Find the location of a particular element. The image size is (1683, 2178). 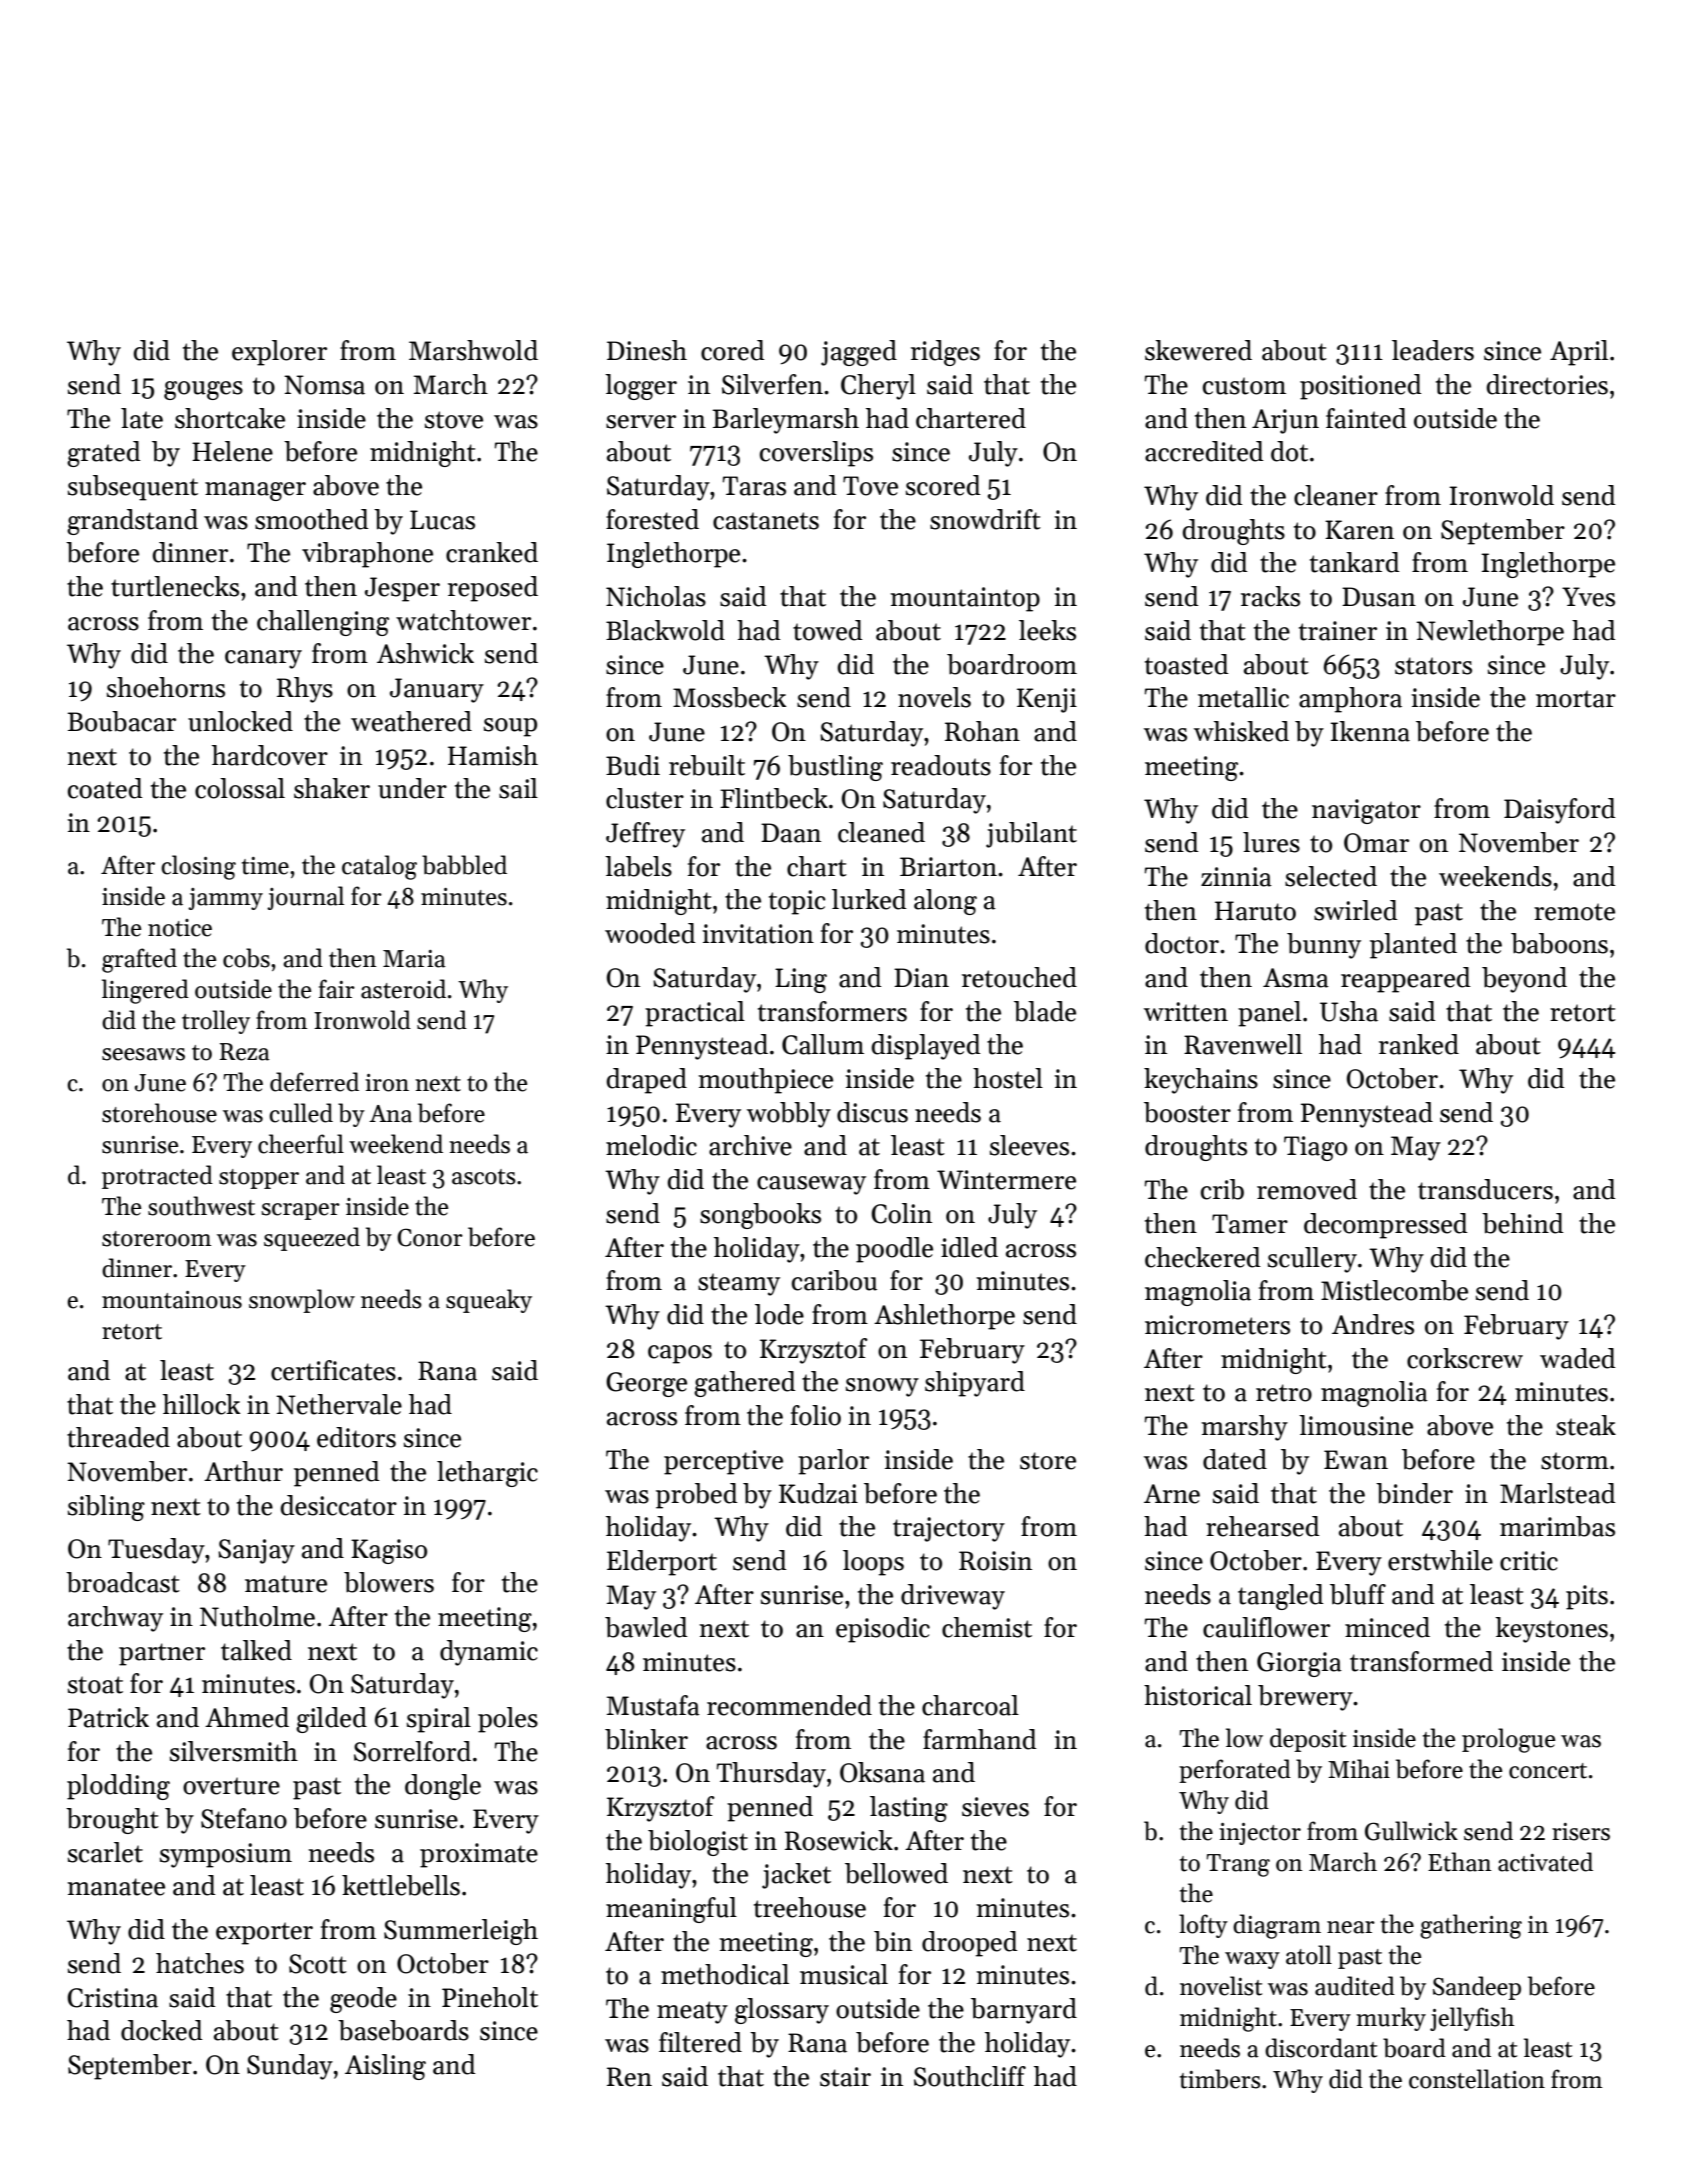

Sunday is located at coordinates (290, 2067).
